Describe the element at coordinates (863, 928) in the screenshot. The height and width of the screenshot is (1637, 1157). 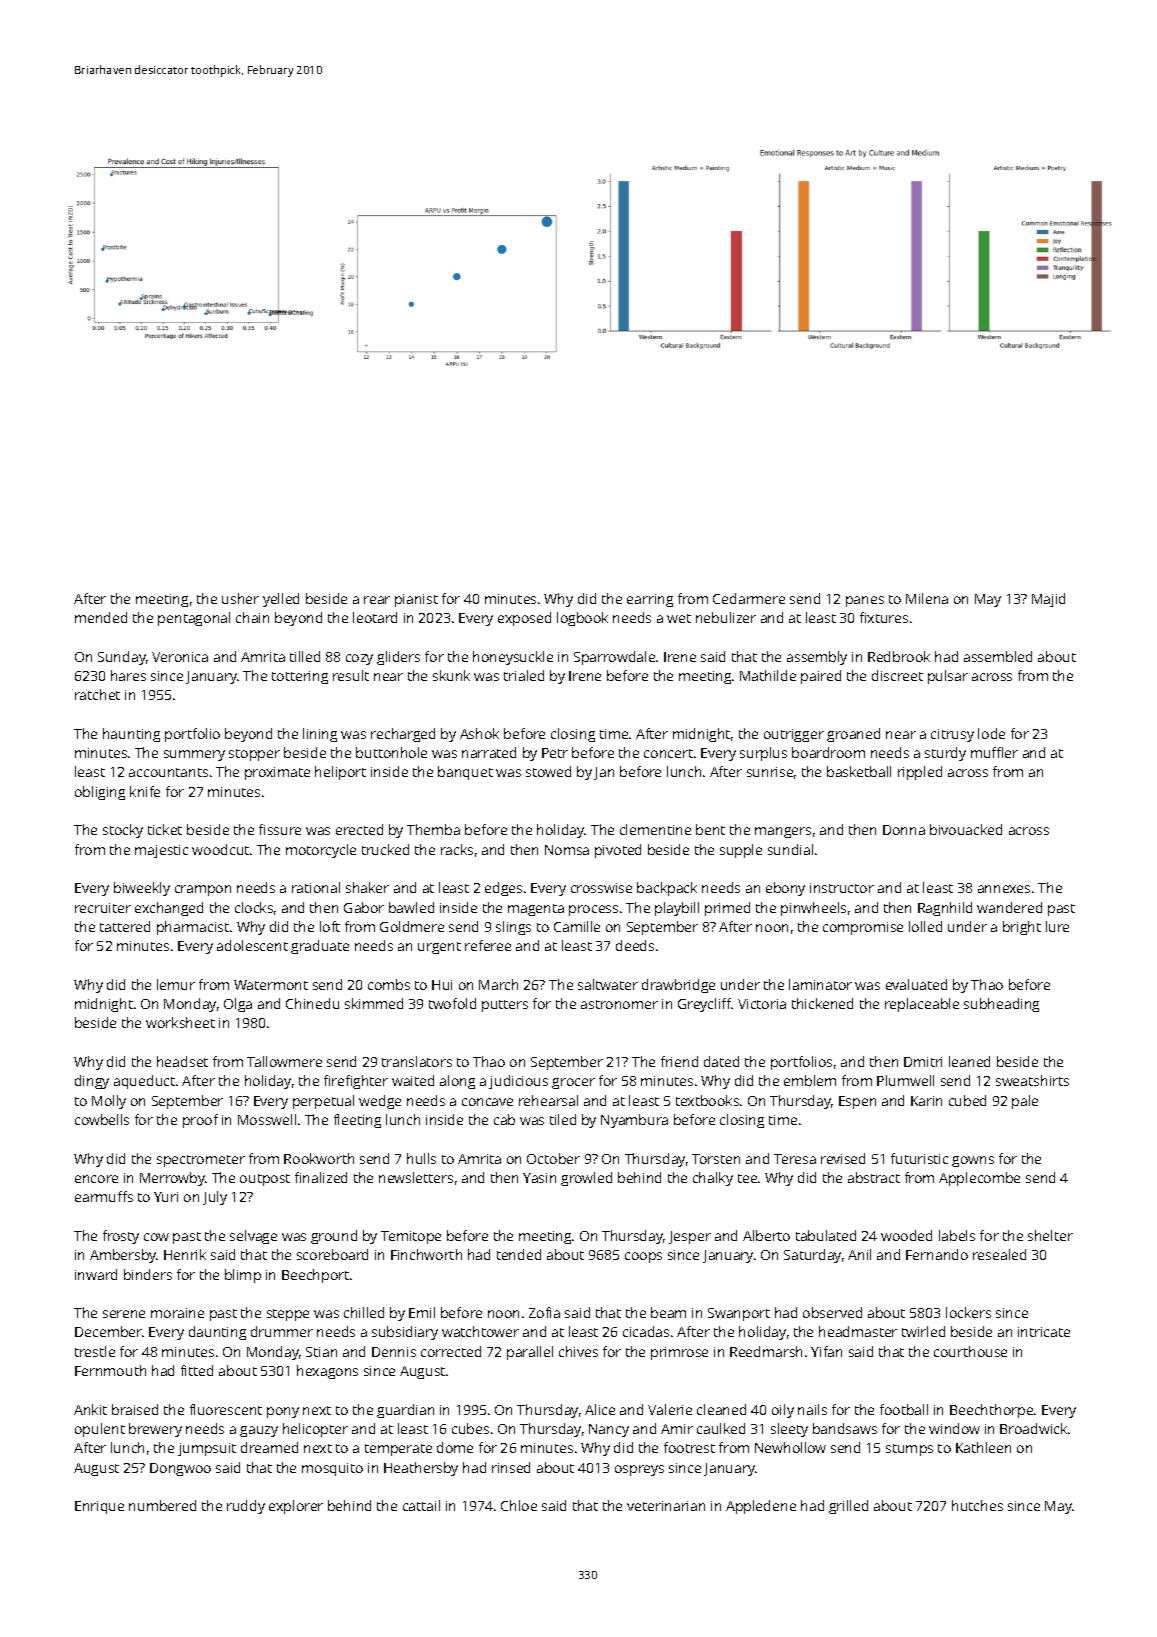
I see `compromise` at that location.
